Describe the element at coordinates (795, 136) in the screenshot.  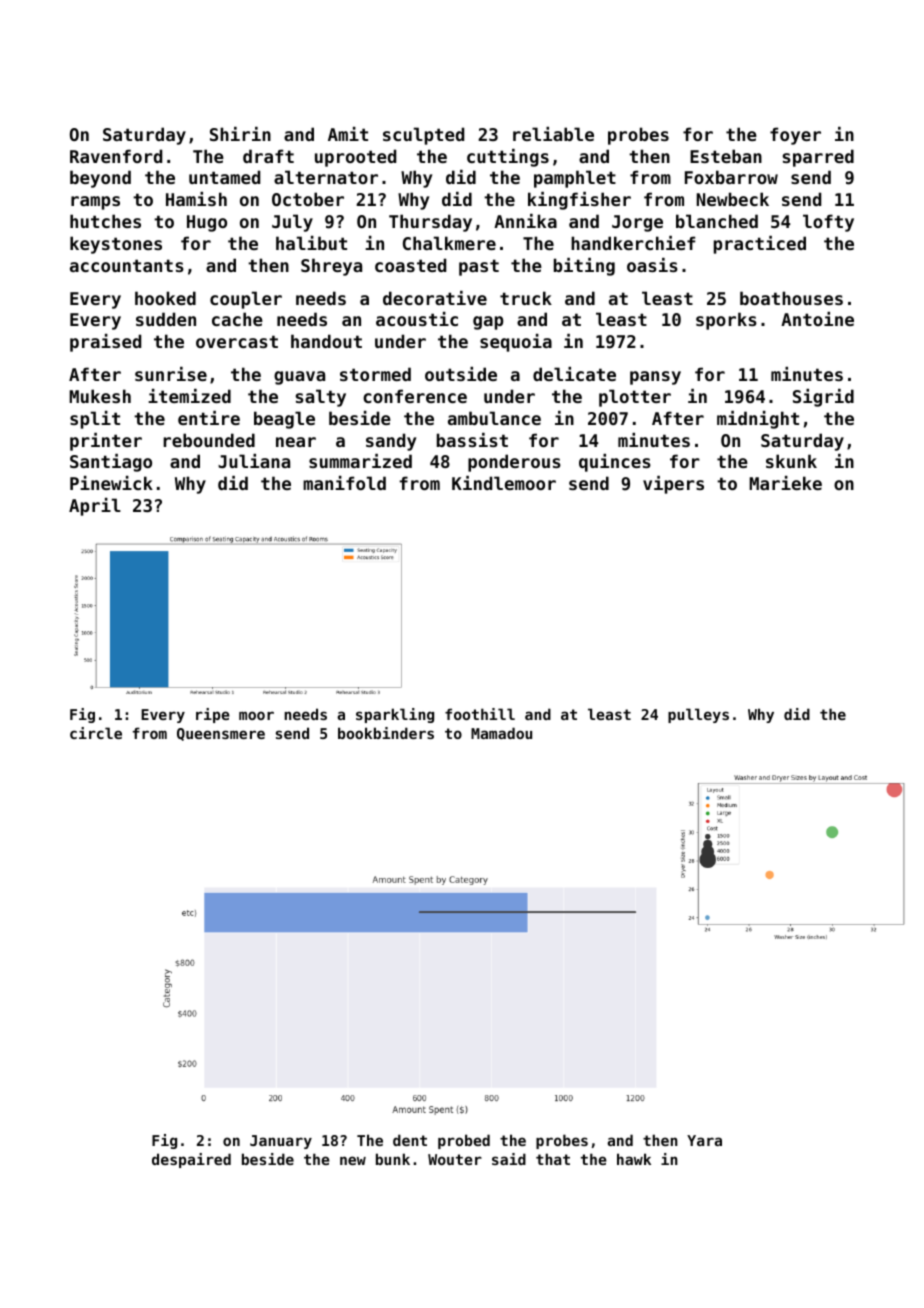
I see `foyer` at that location.
